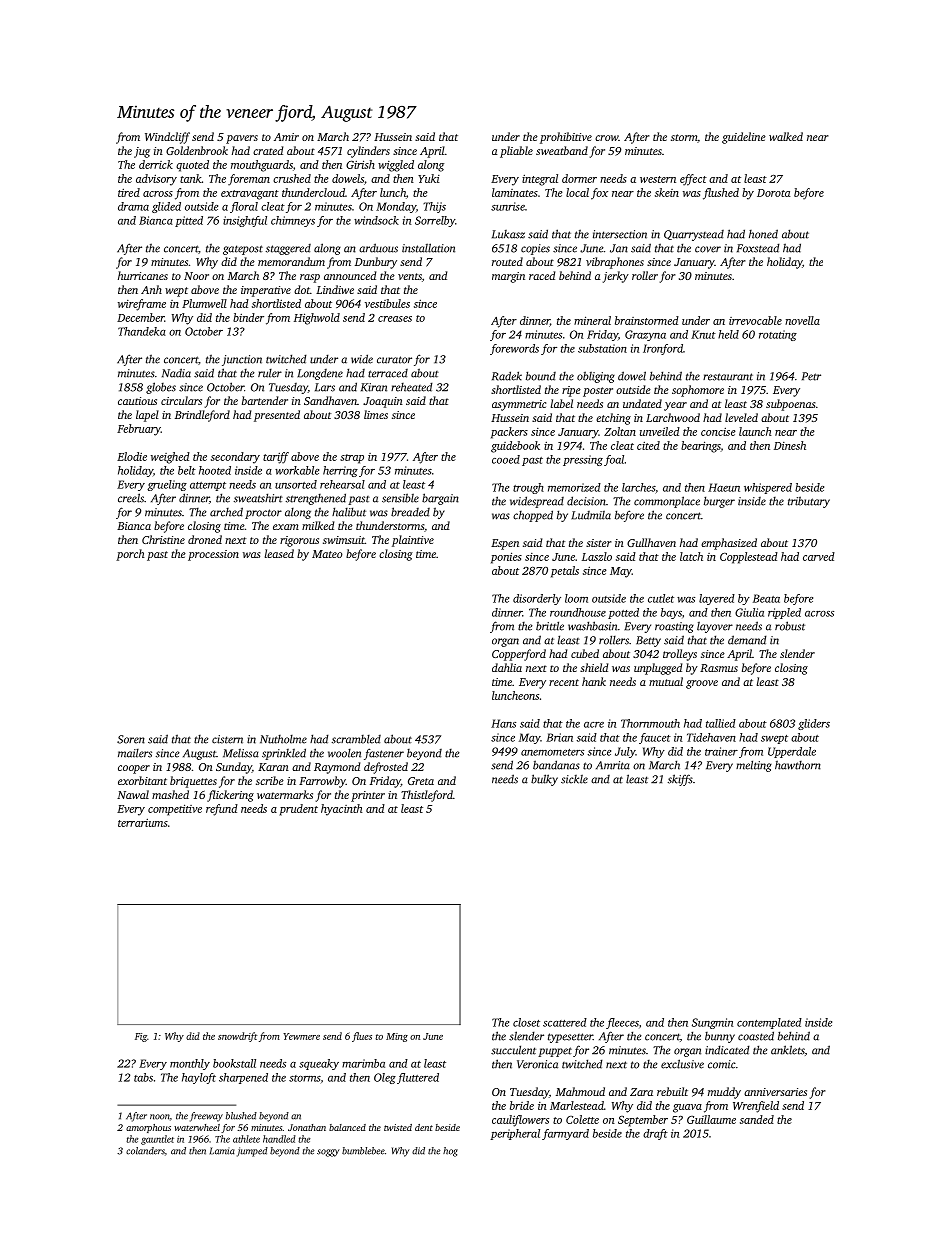 The height and width of the screenshot is (1233, 952). Describe the element at coordinates (328, 1153) in the screenshot. I see `soggy` at that location.
